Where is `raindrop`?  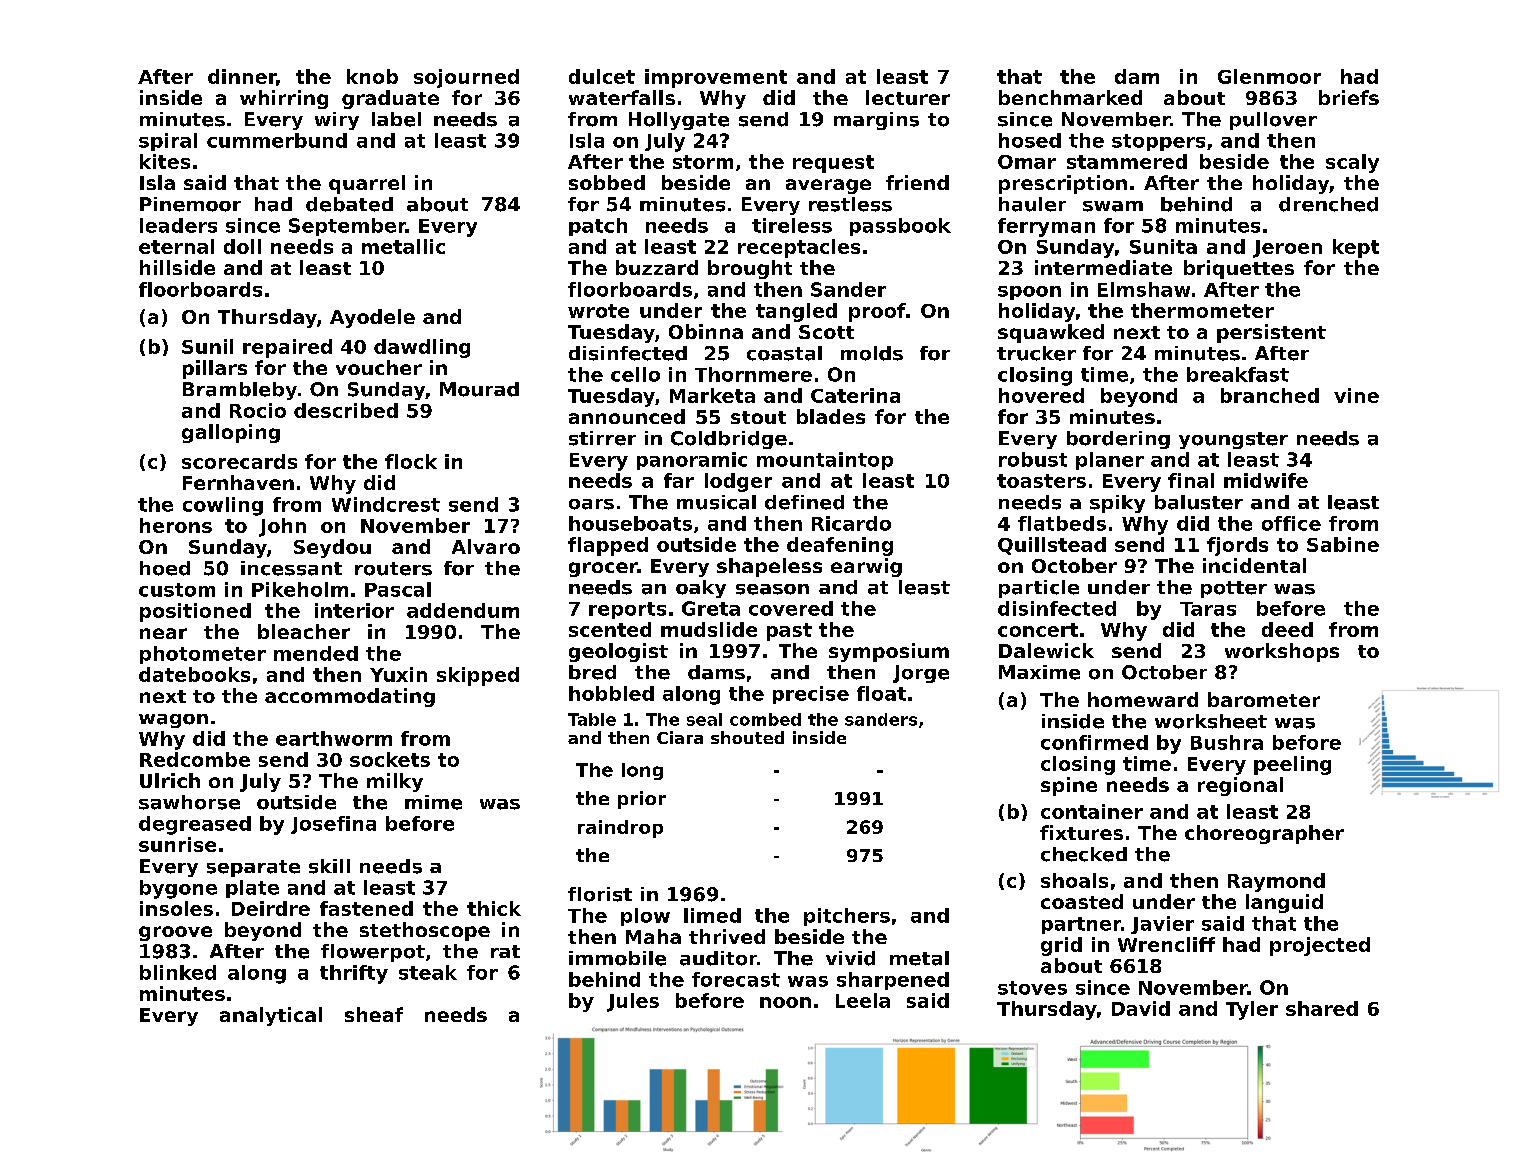
raindrop is located at coordinates (620, 829).
